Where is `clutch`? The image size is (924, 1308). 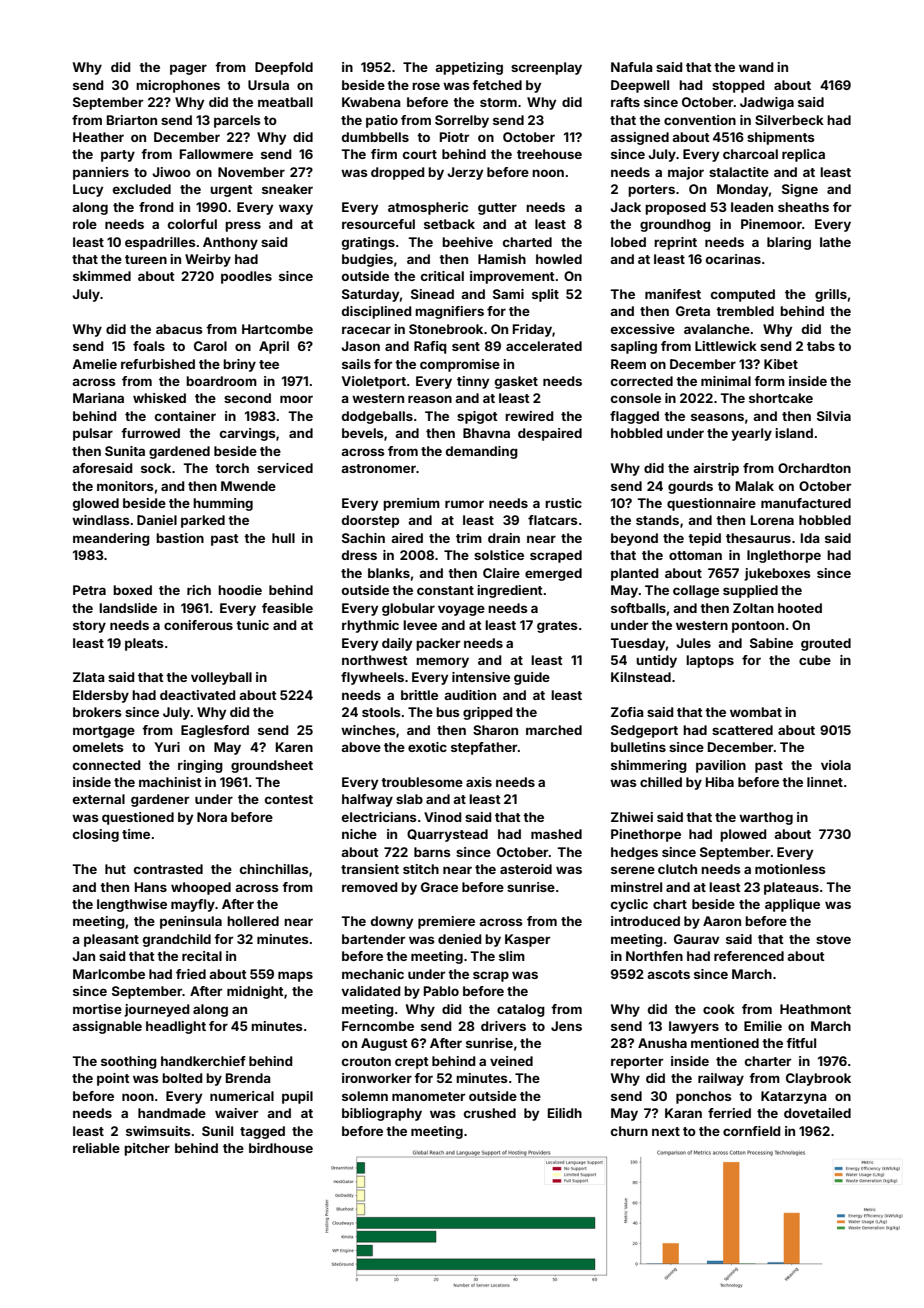
clutch is located at coordinates (677, 869).
